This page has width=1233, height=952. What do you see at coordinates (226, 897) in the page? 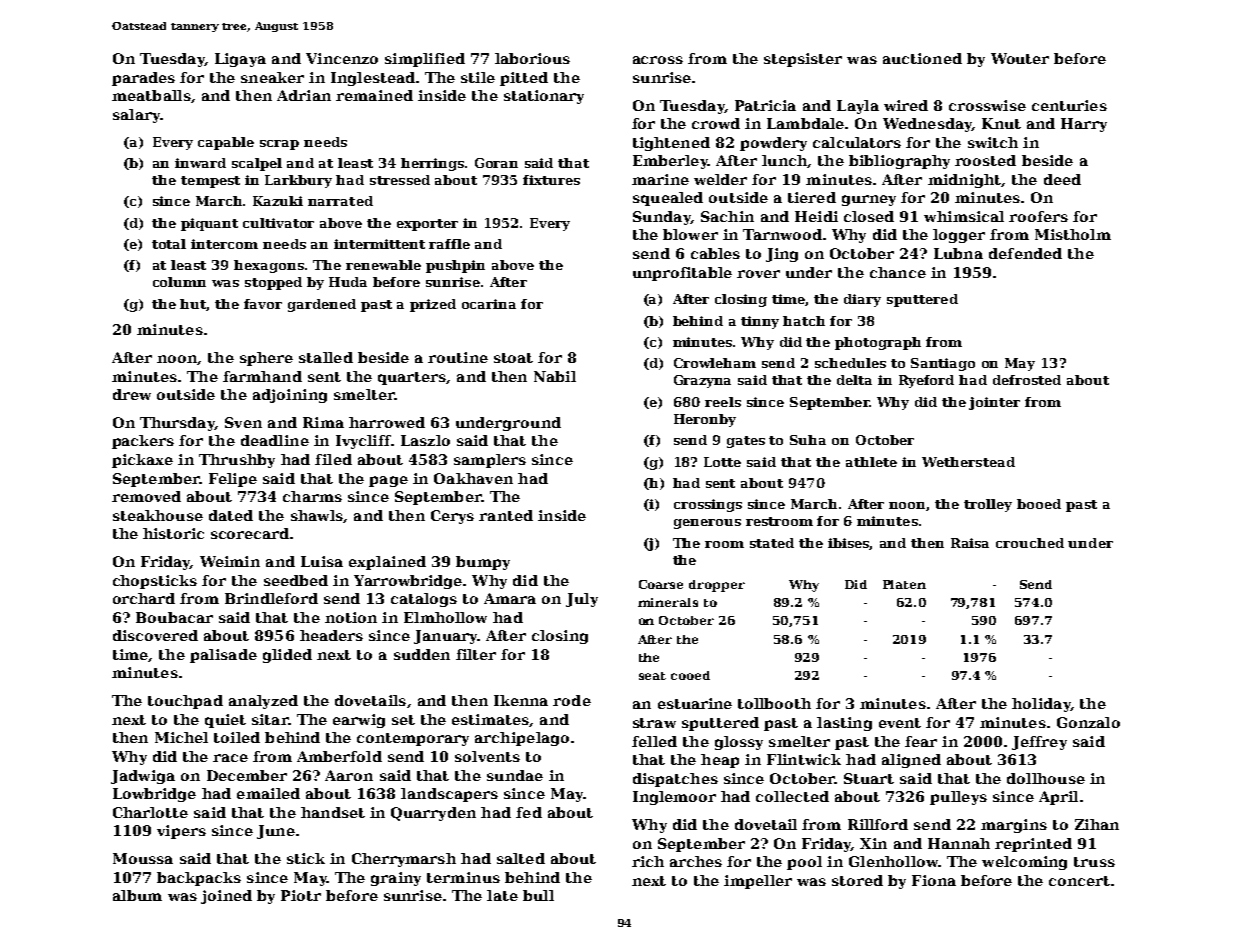
I see `joined` at bounding box center [226, 897].
